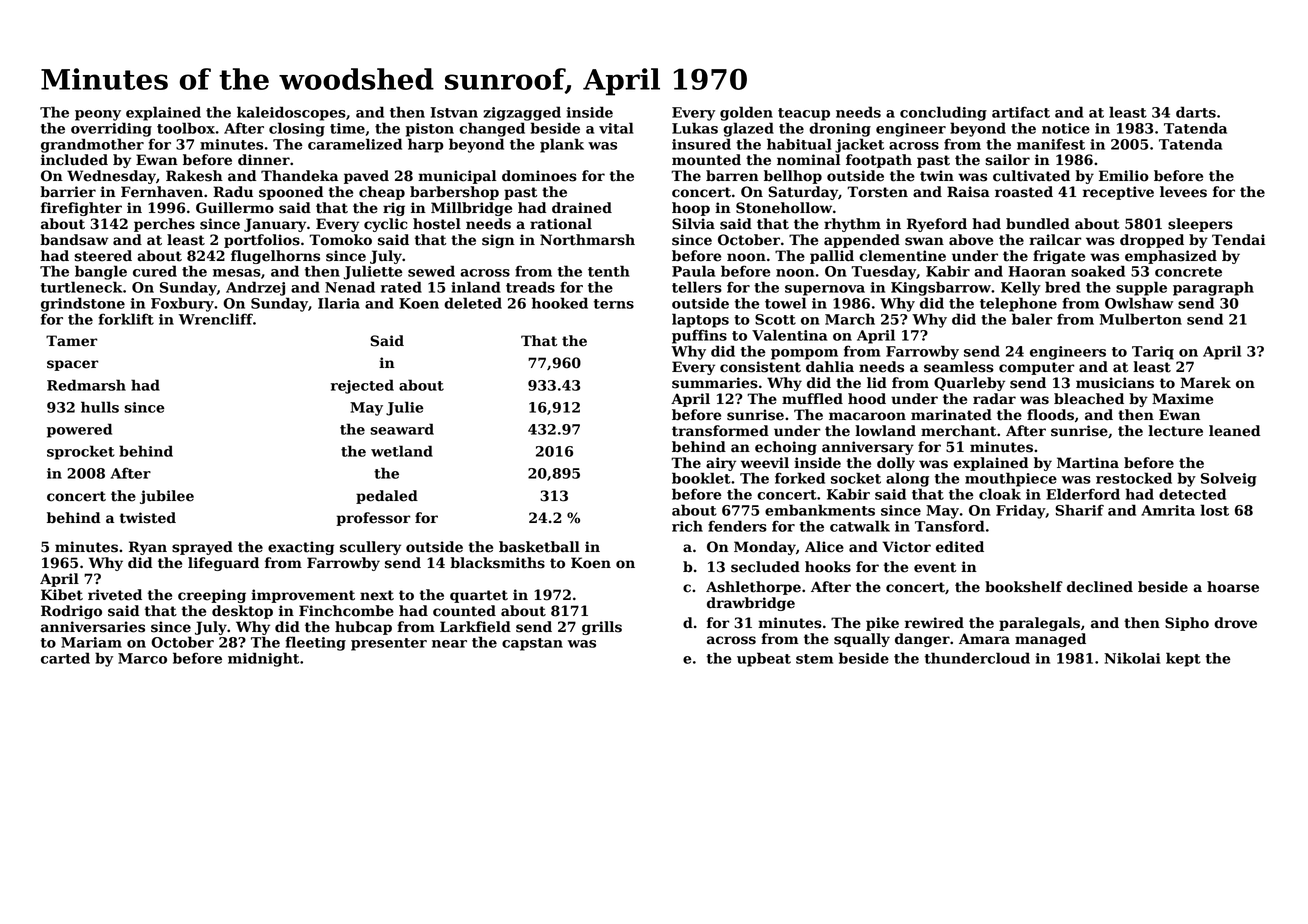  I want to click on kept, so click(1183, 659).
